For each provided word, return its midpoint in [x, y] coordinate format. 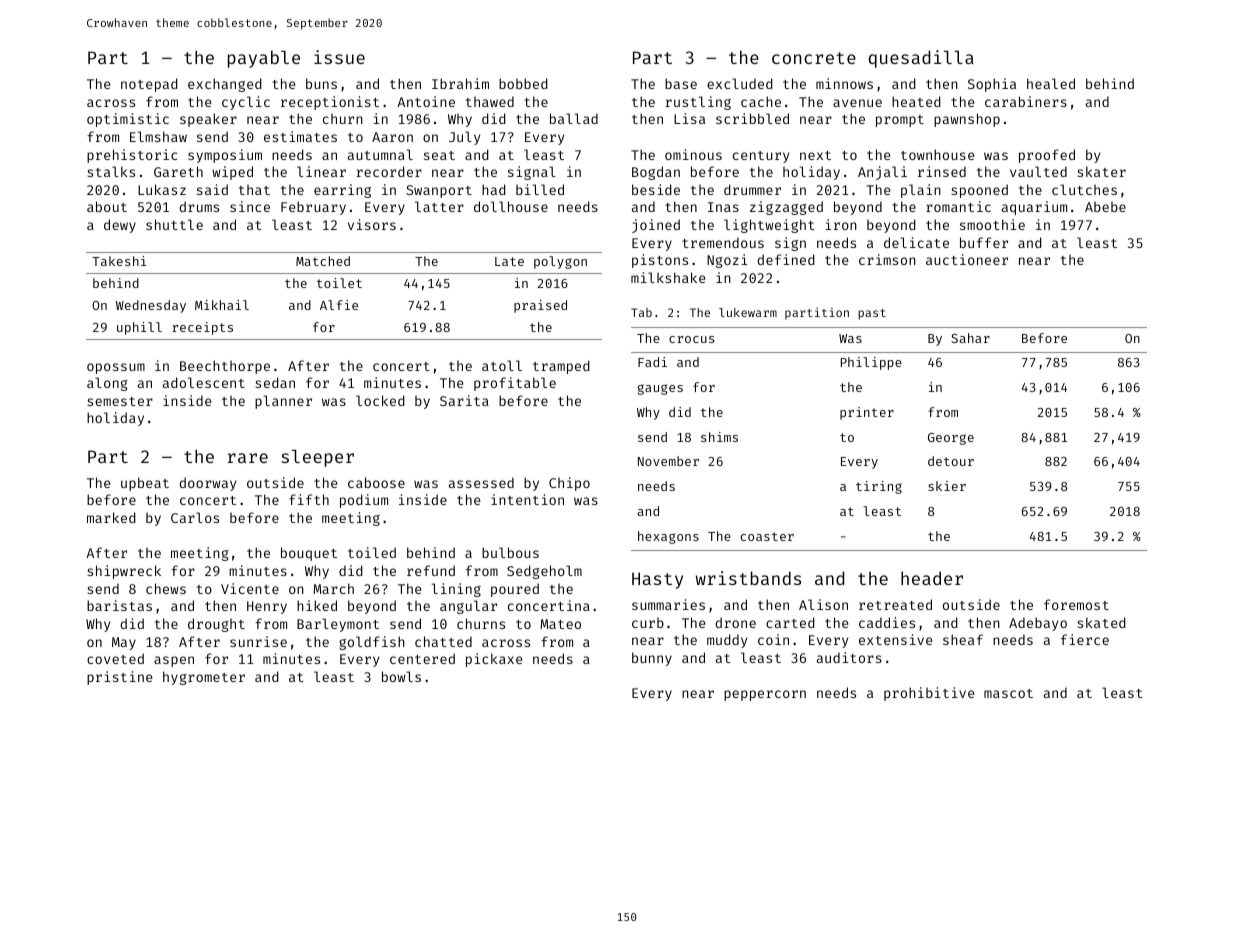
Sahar [970, 338]
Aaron [392, 137]
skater [1101, 171]
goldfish [372, 643]
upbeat [145, 484]
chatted [443, 641]
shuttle [174, 224]
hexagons [668, 537]
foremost [1076, 604]
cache [761, 101]
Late [509, 261]
